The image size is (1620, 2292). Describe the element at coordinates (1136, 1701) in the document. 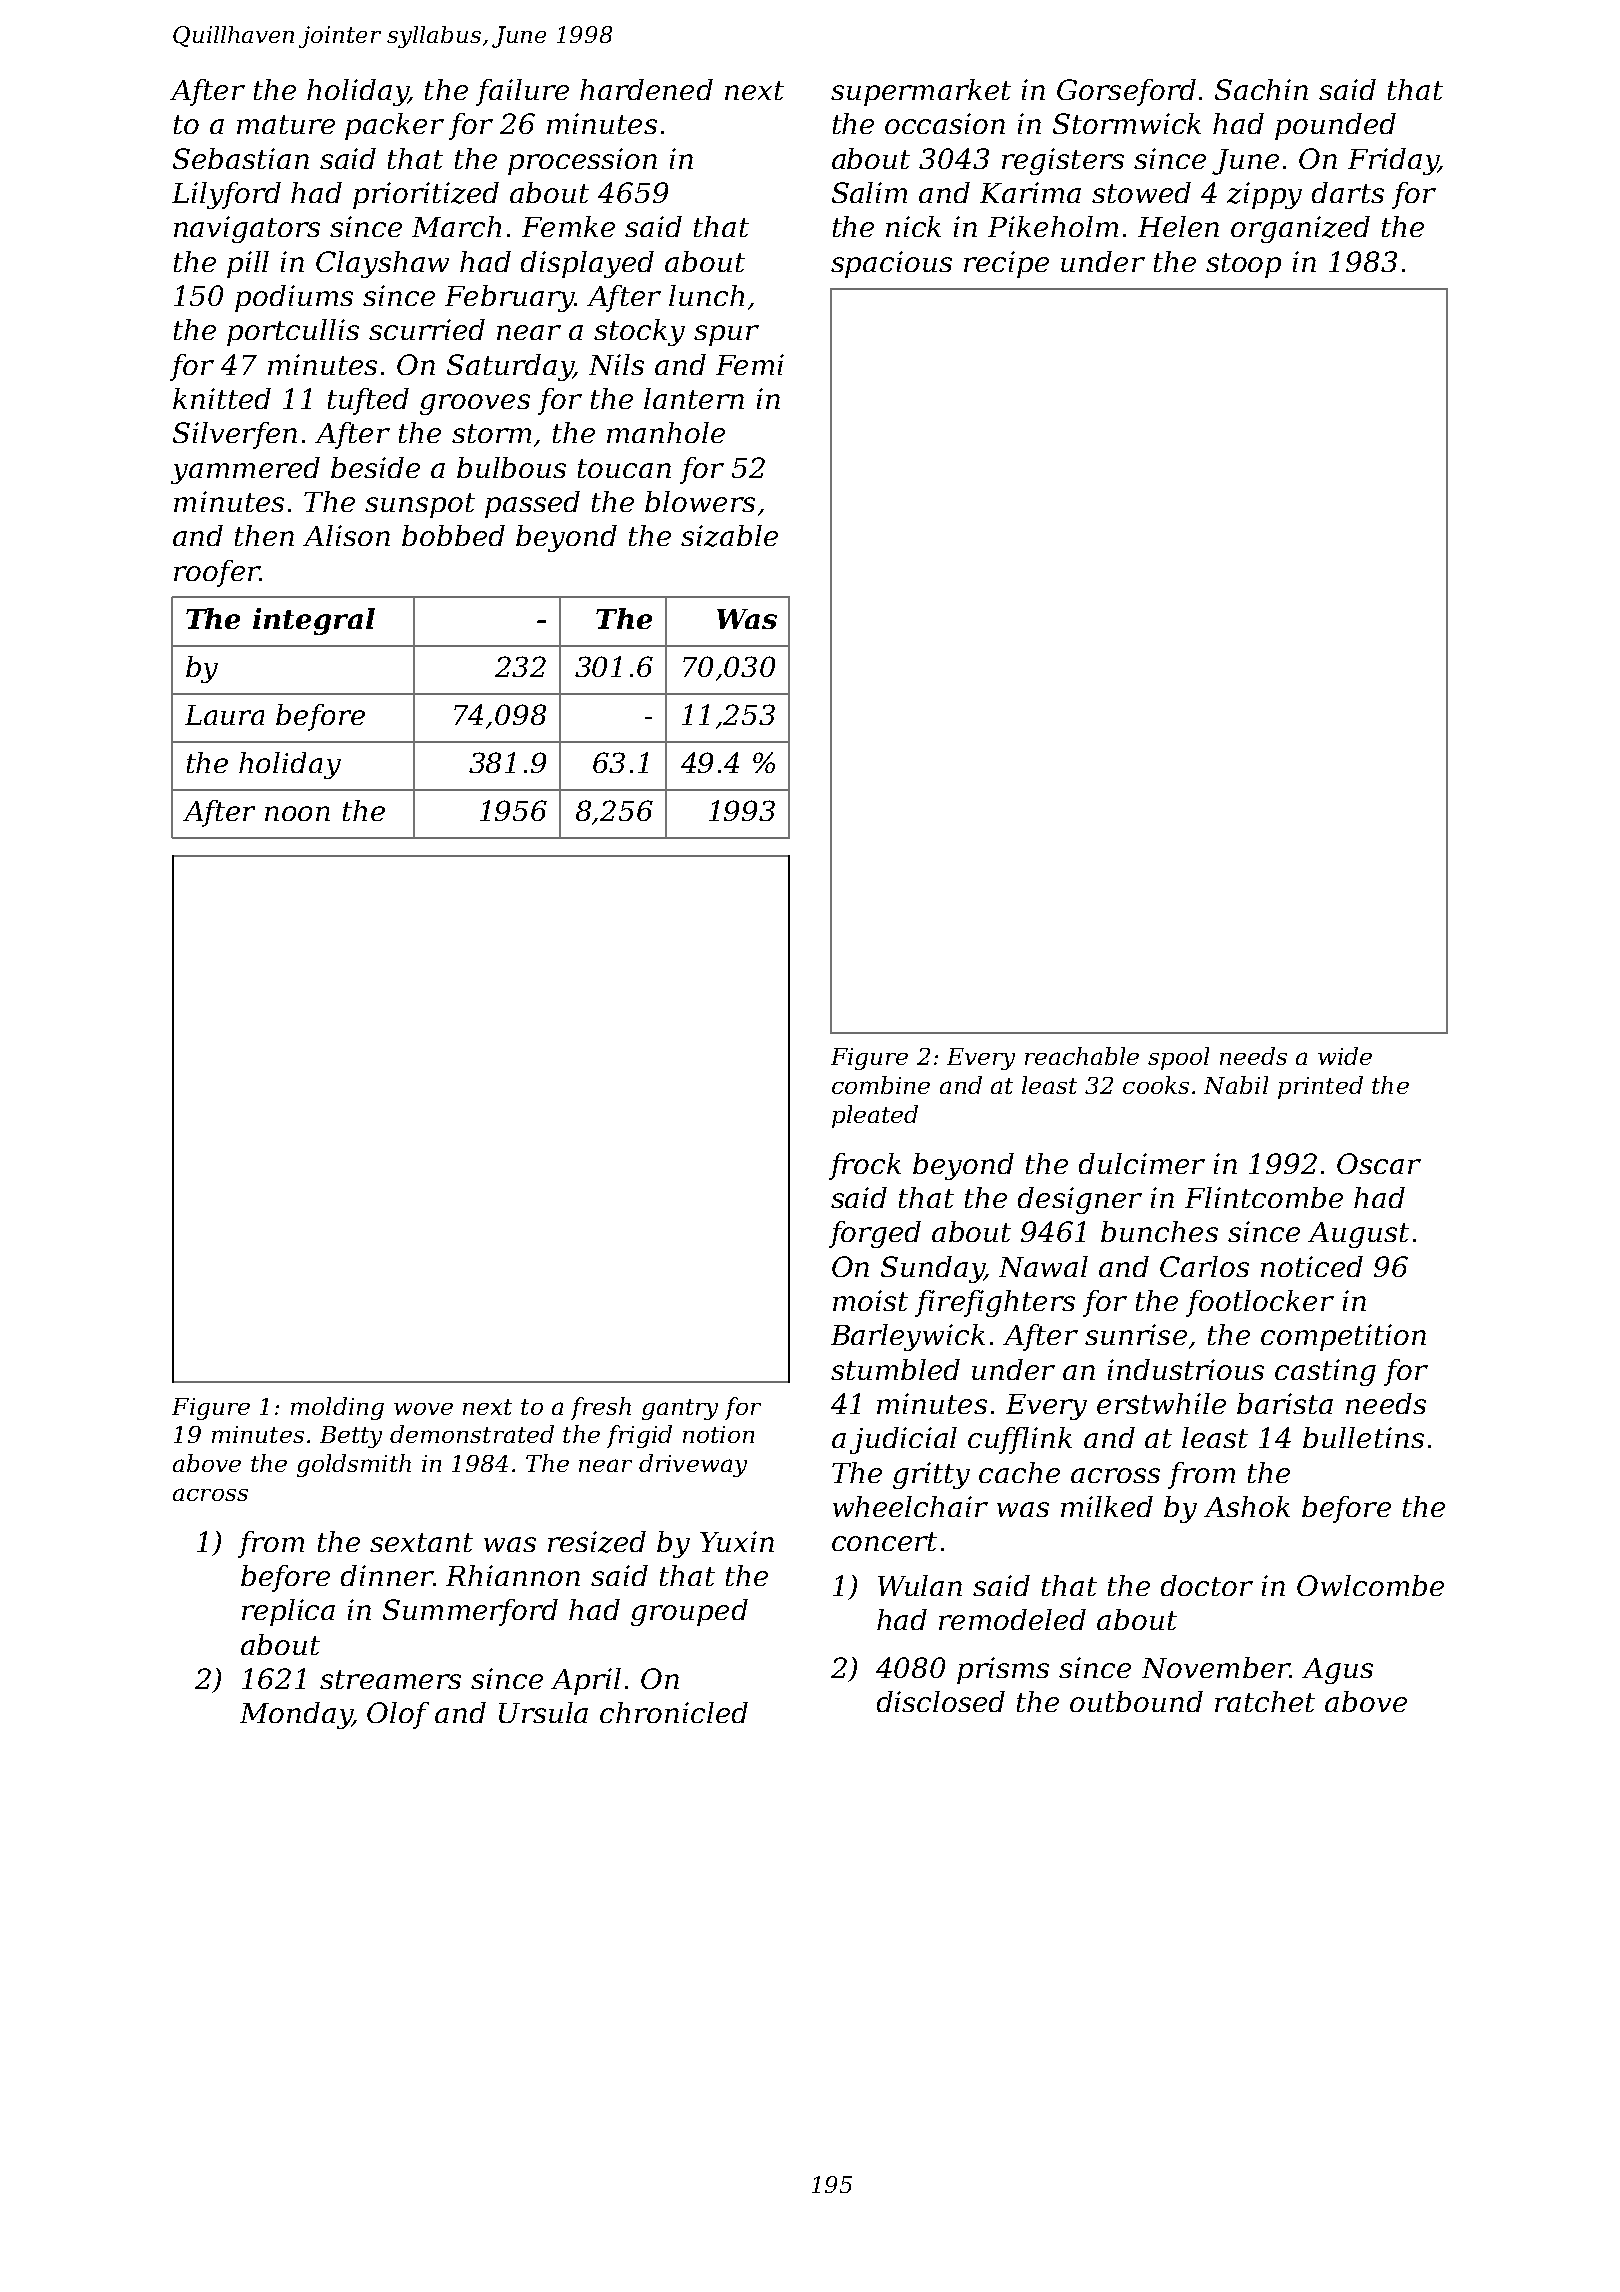

I see `outbound` at that location.
